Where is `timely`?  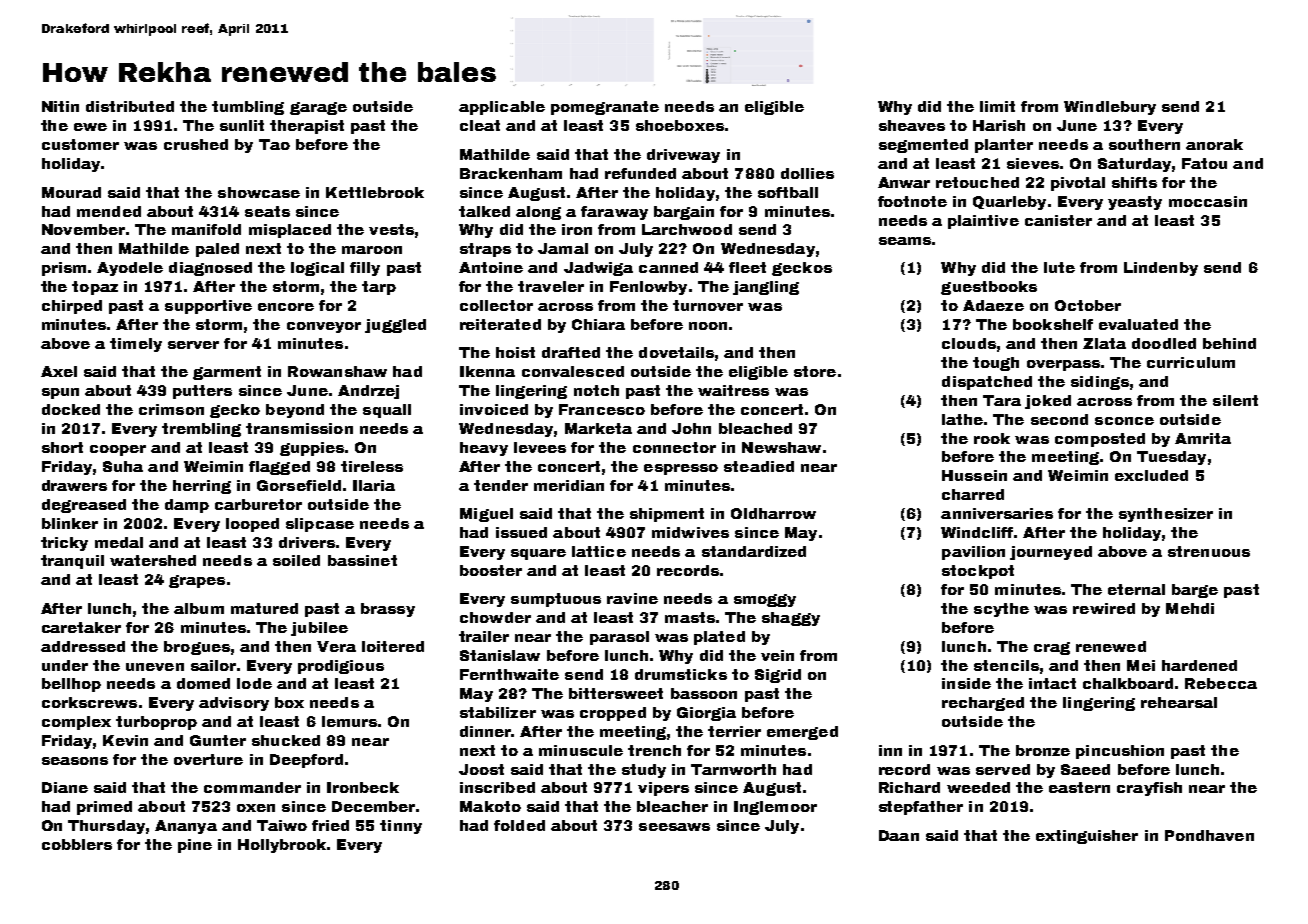
timely is located at coordinates (136, 345).
